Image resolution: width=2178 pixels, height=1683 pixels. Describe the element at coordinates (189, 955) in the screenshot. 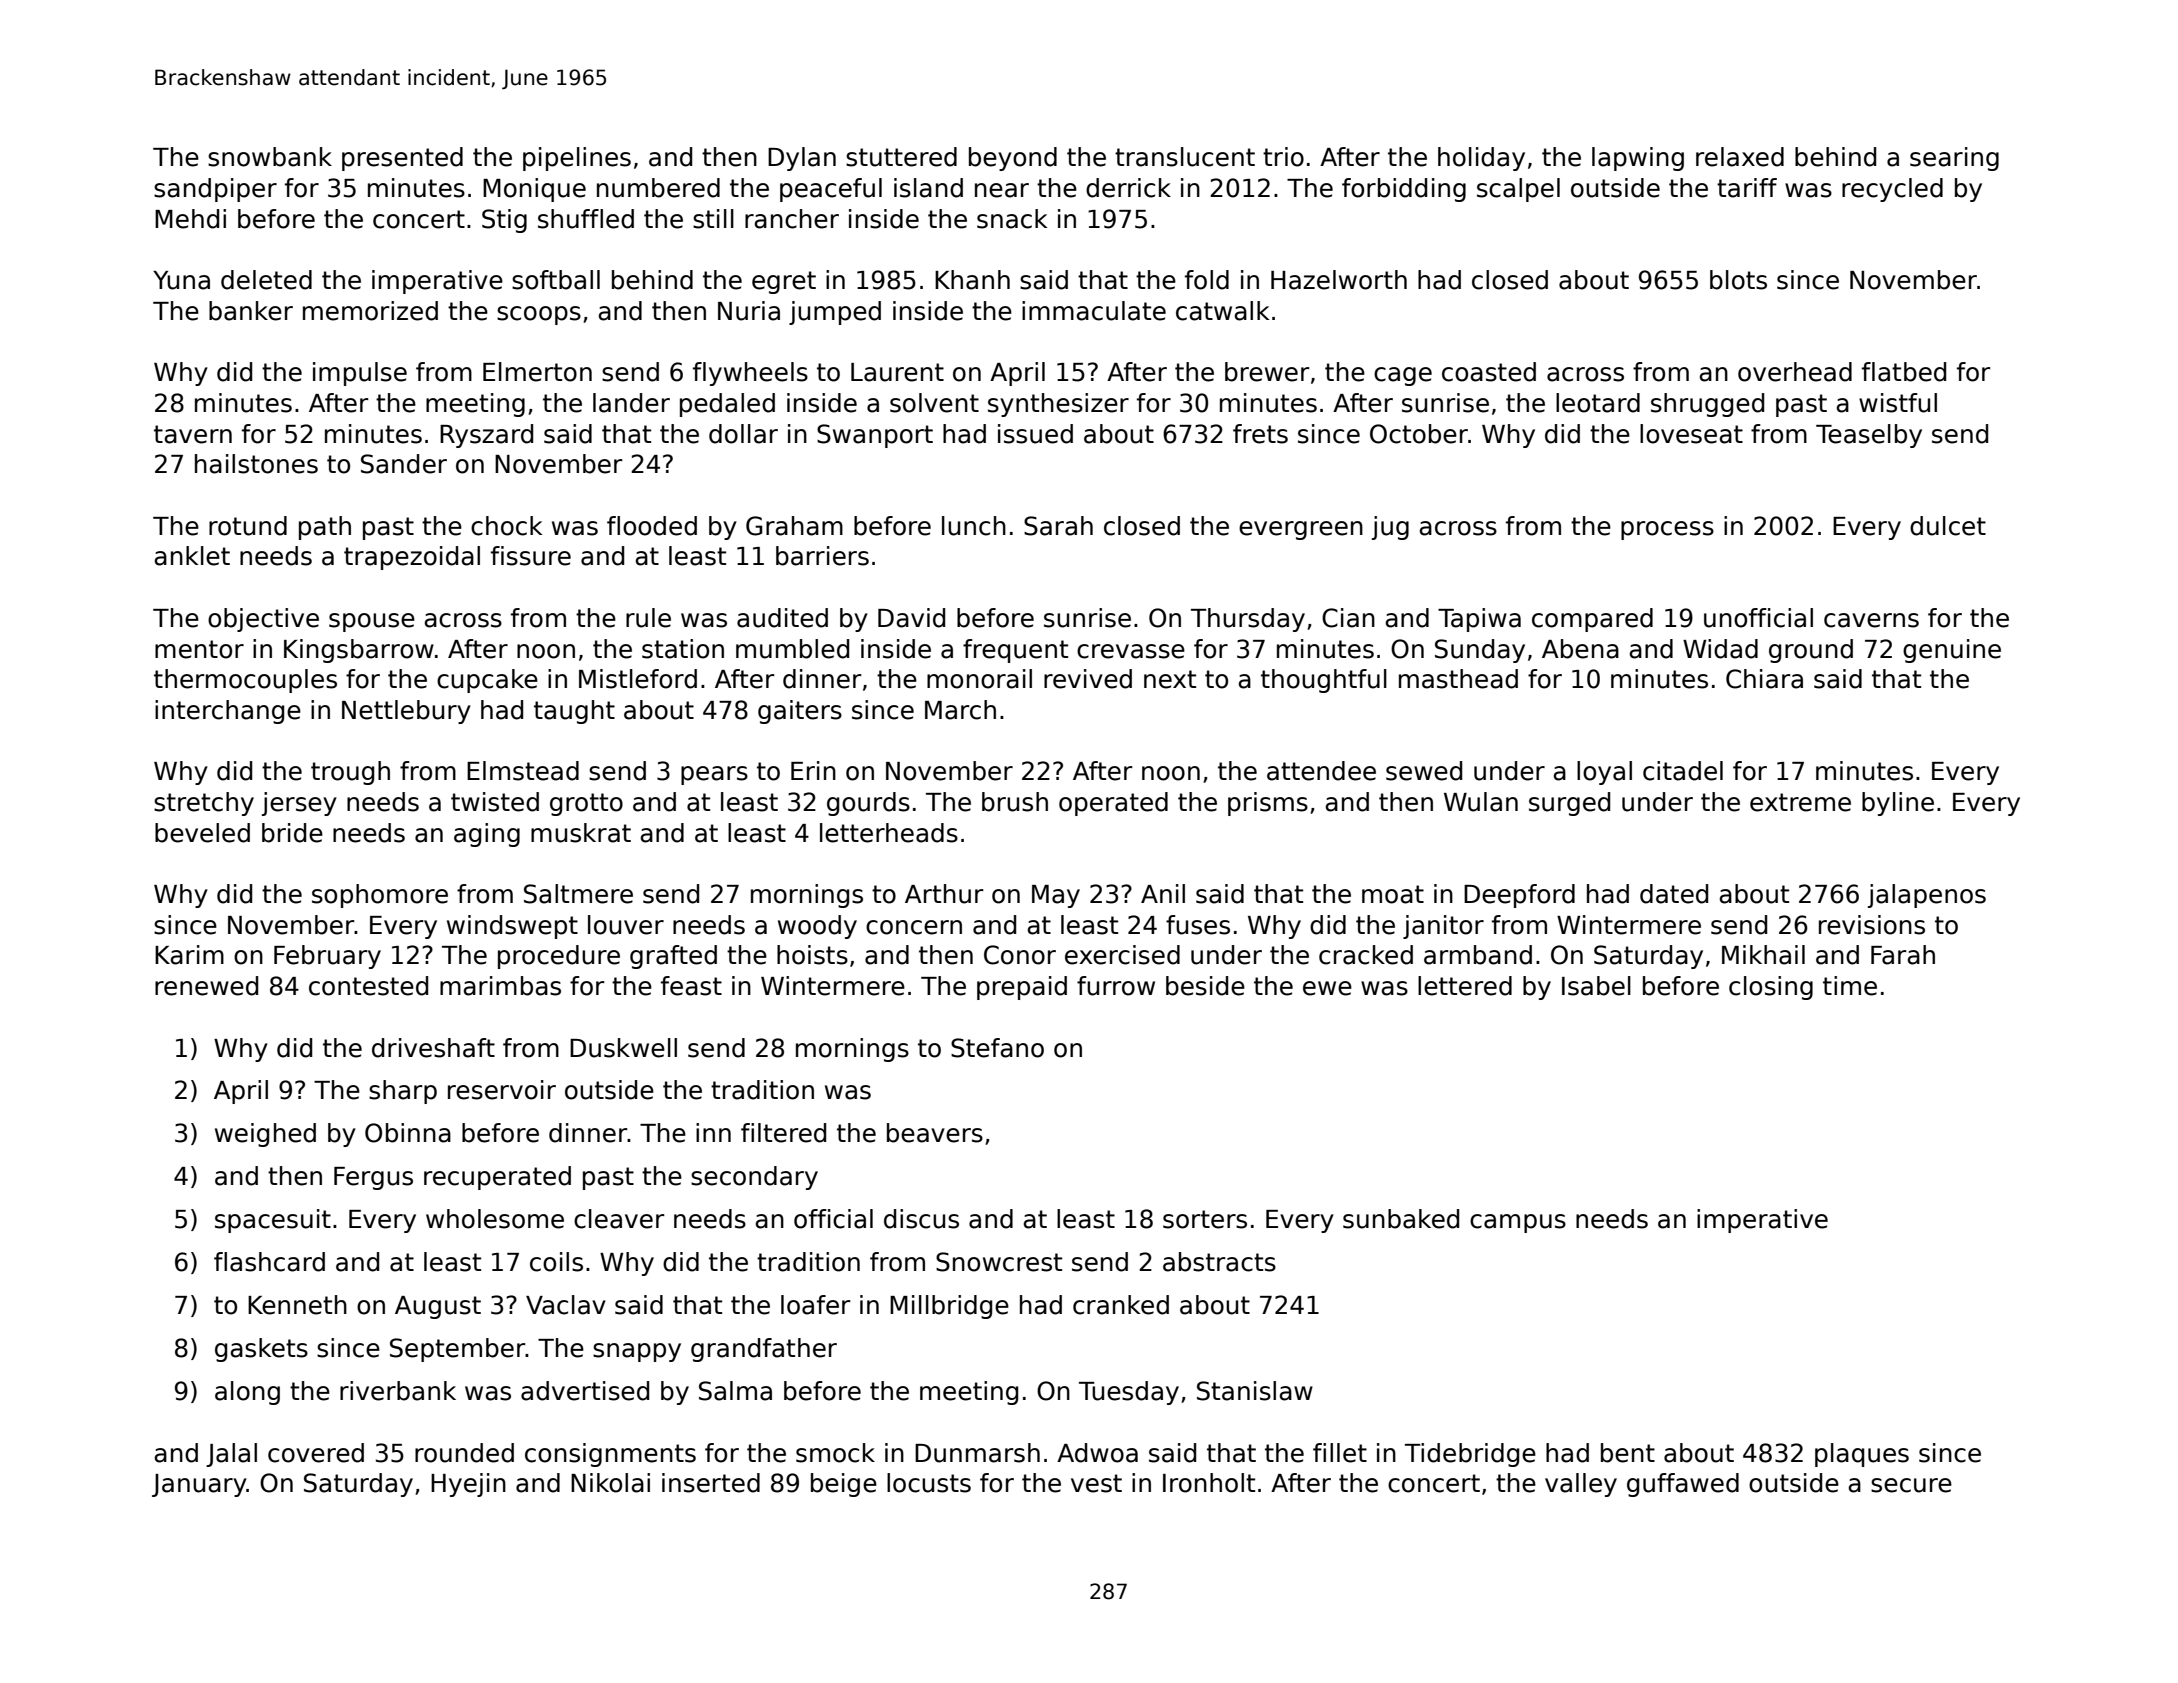

I see `Karim` at that location.
